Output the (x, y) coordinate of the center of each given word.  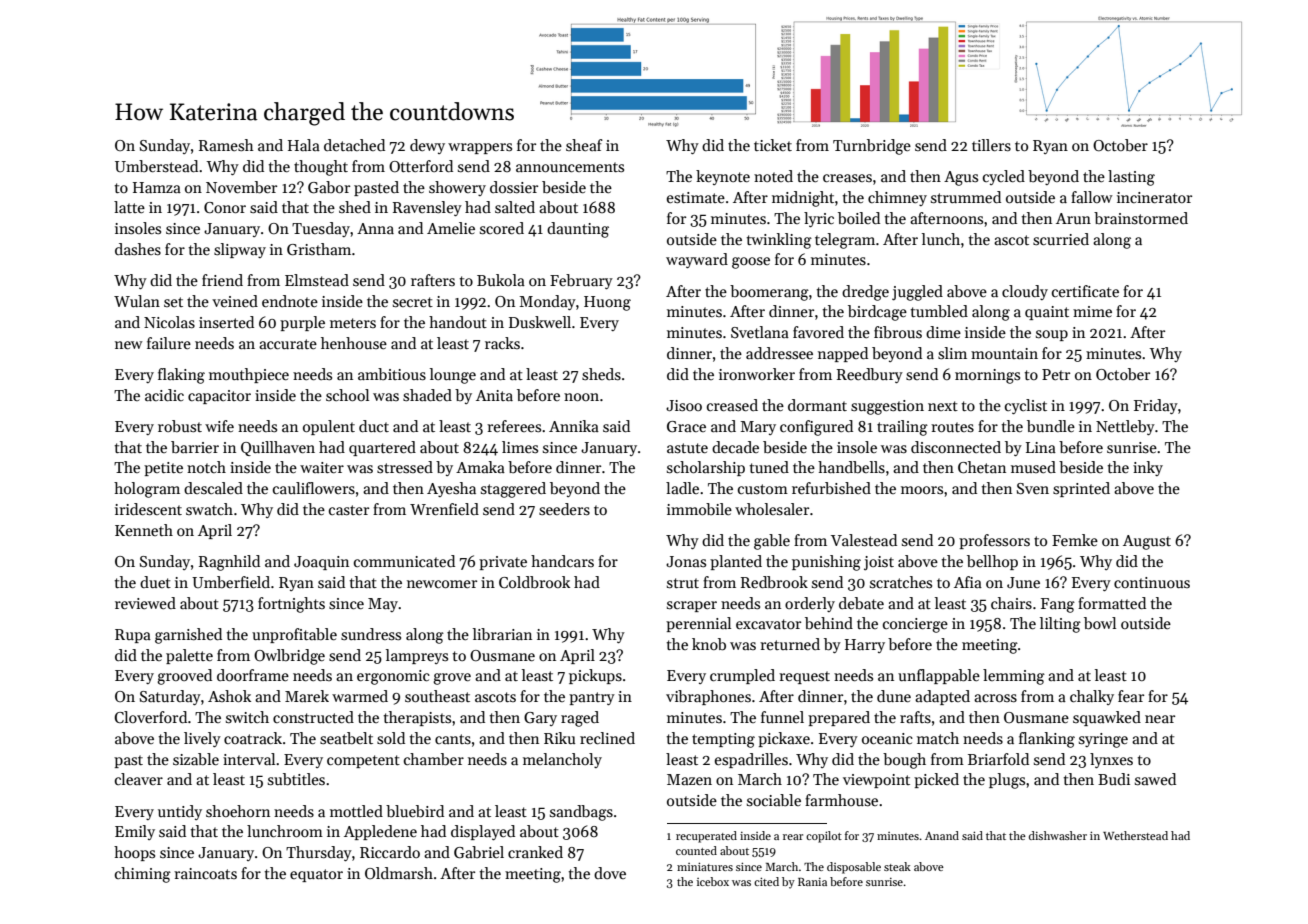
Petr (1056, 374)
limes (520, 447)
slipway (240, 250)
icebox (713, 881)
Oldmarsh (399, 873)
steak (897, 866)
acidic (164, 395)
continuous (1152, 582)
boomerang (769, 293)
